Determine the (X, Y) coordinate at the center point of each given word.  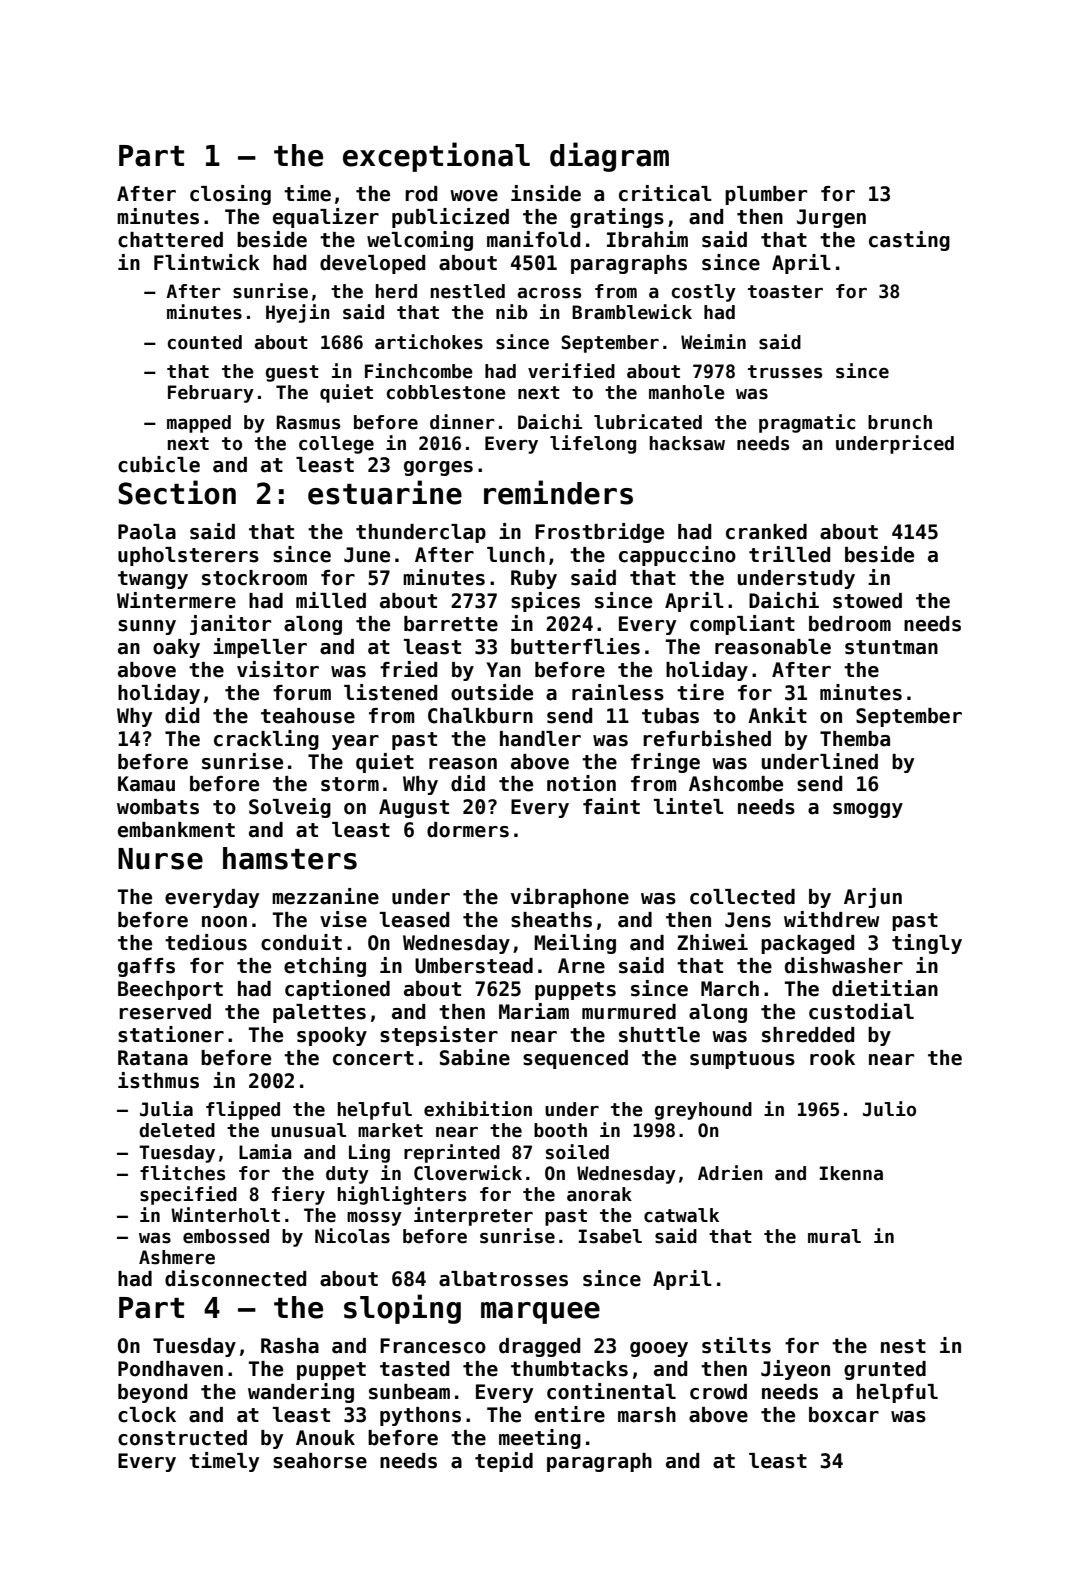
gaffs (146, 967)
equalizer (326, 218)
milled (331, 600)
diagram (609, 157)
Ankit (777, 715)
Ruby (534, 579)
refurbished (707, 738)
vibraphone (570, 898)
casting (909, 241)
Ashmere (177, 1257)
